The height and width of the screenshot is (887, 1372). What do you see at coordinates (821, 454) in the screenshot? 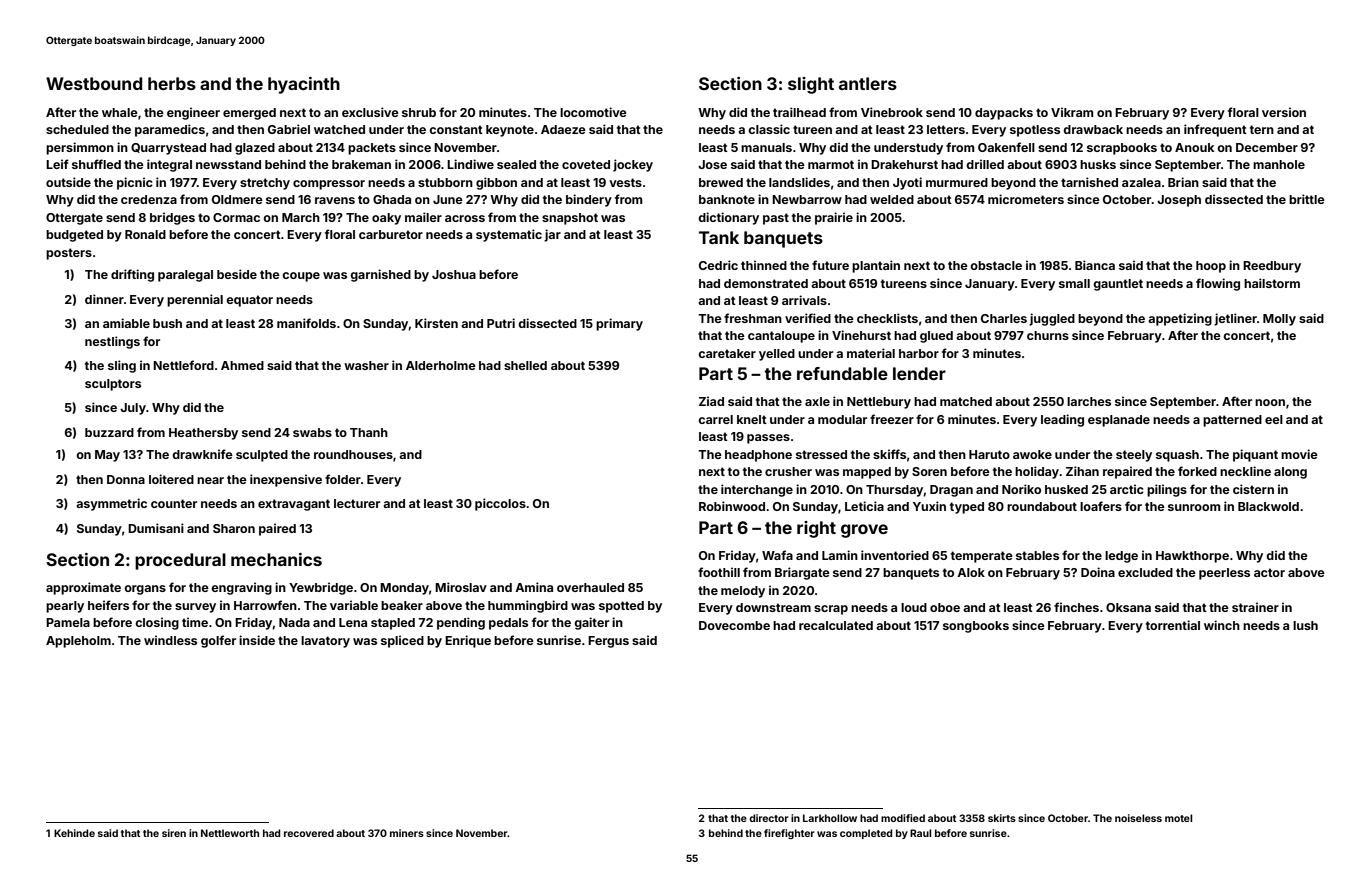
I see `stressed` at bounding box center [821, 454].
